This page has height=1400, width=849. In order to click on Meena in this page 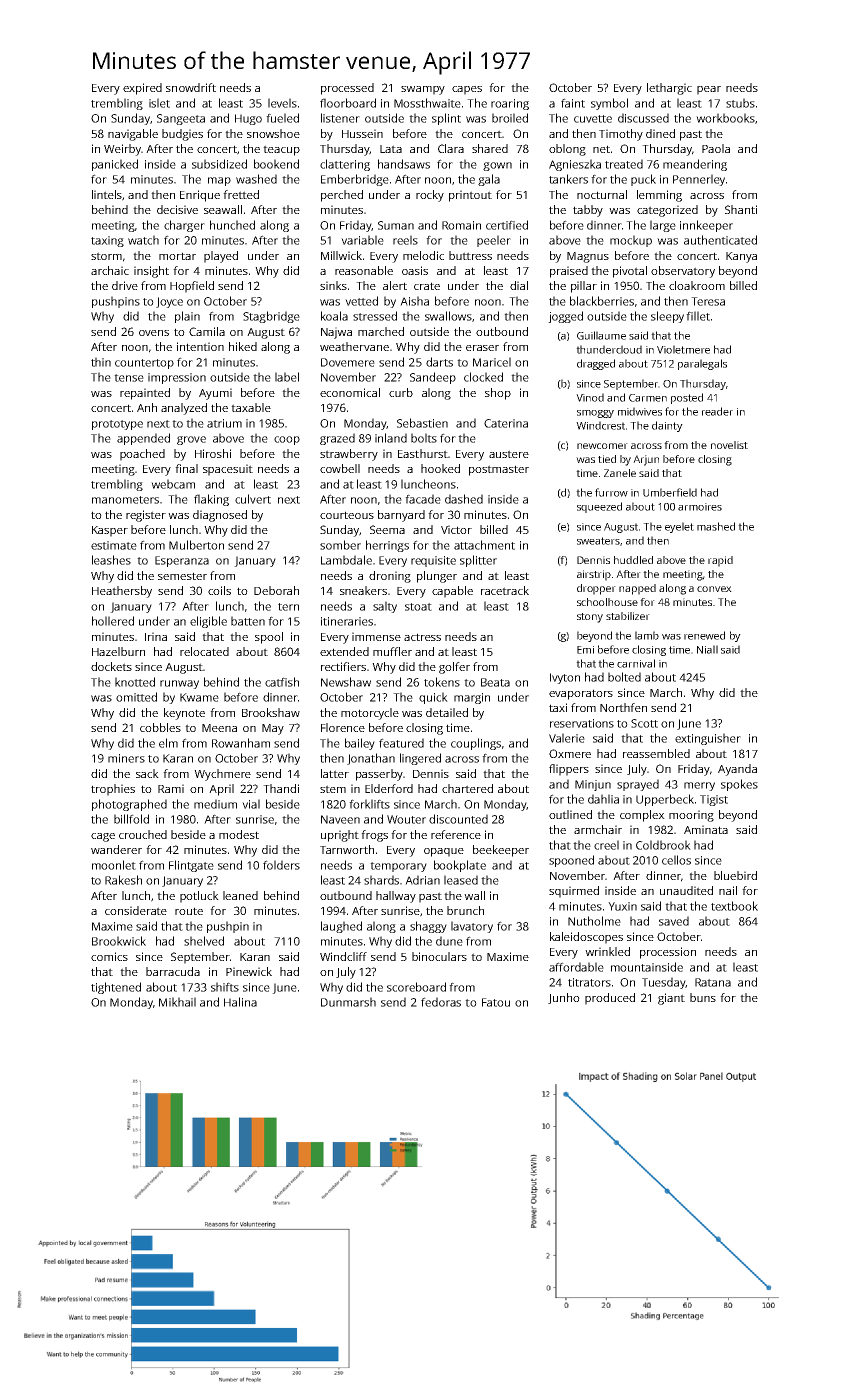, I will do `click(219, 728)`.
